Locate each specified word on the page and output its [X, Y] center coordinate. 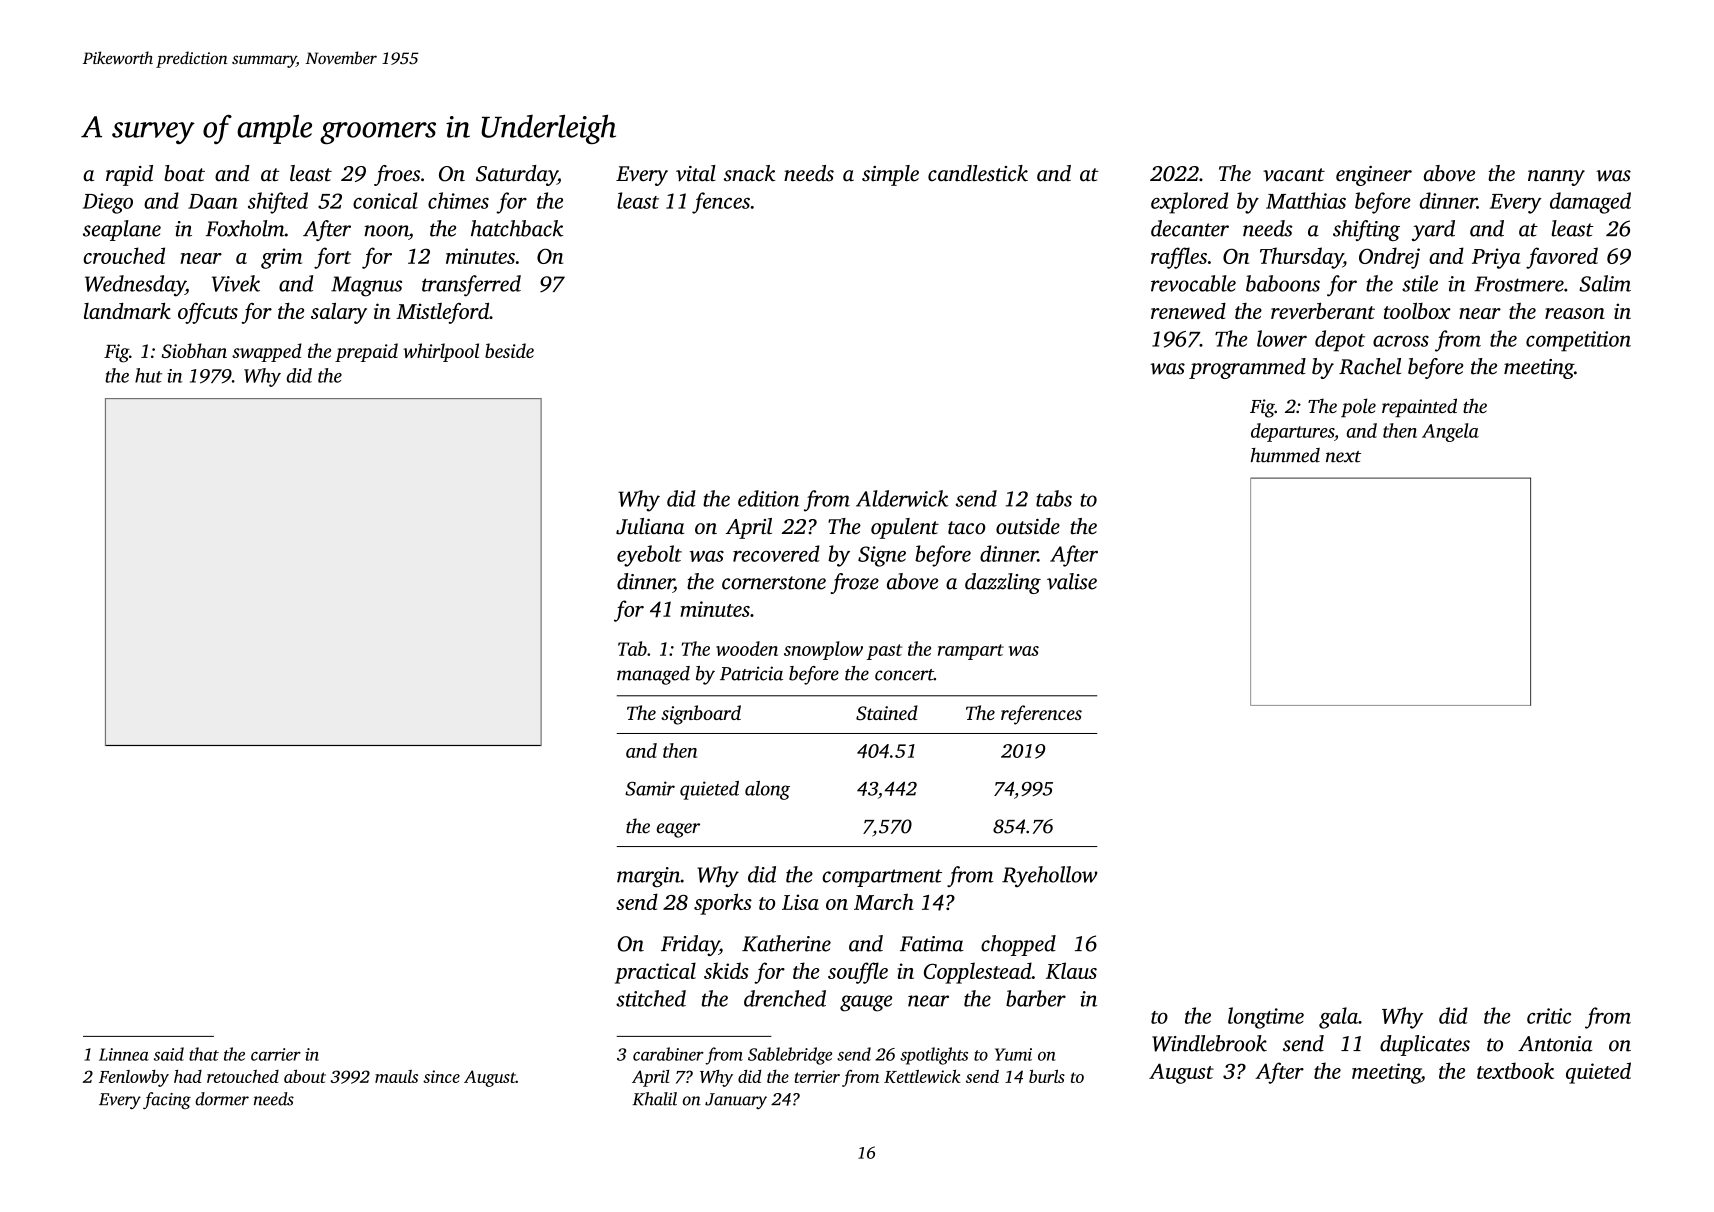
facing [167, 1100]
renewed [1188, 311]
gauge [866, 1003]
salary [339, 313]
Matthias [1306, 200]
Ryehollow [1050, 876]
